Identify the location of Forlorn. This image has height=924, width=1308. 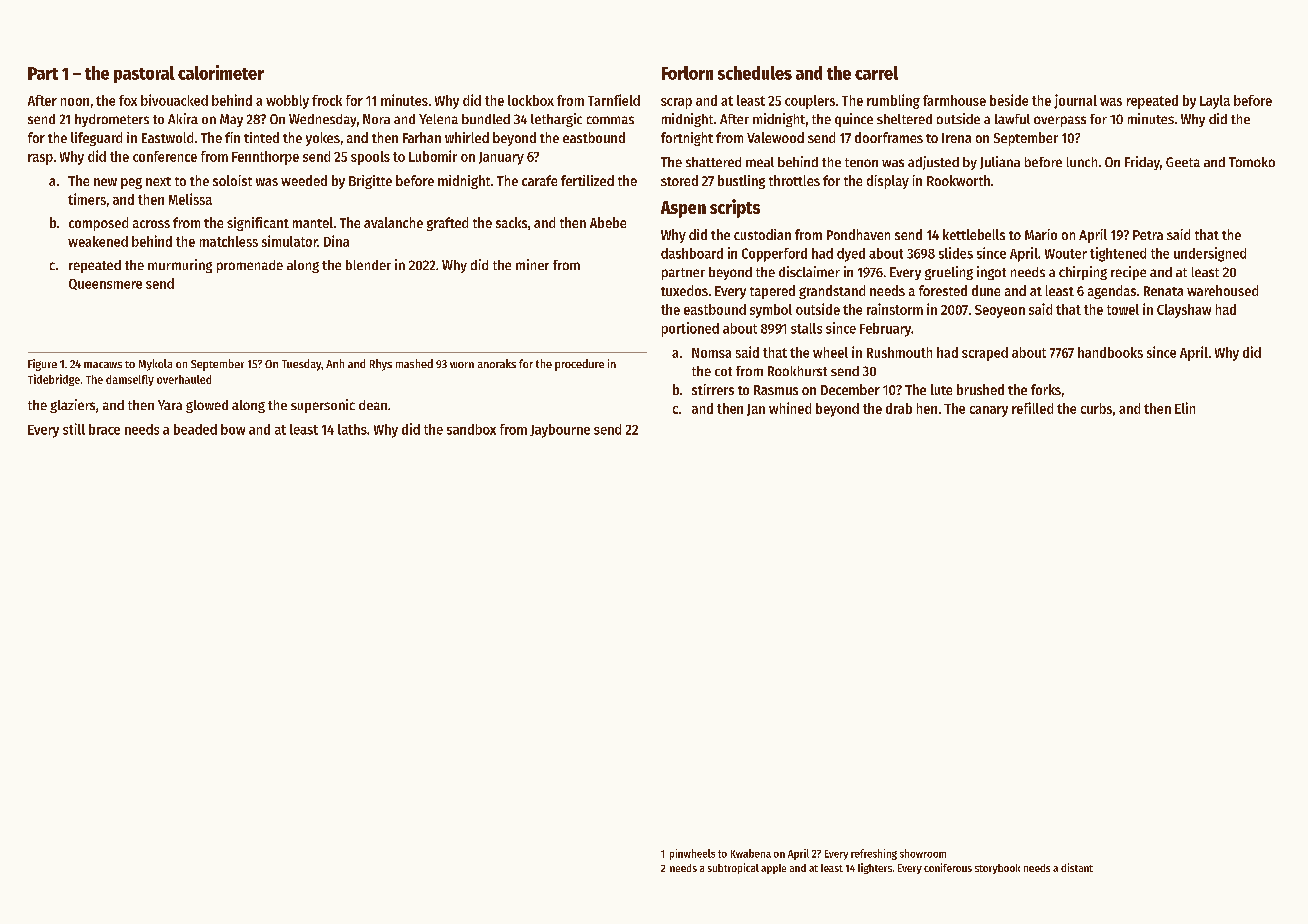
(687, 73).
